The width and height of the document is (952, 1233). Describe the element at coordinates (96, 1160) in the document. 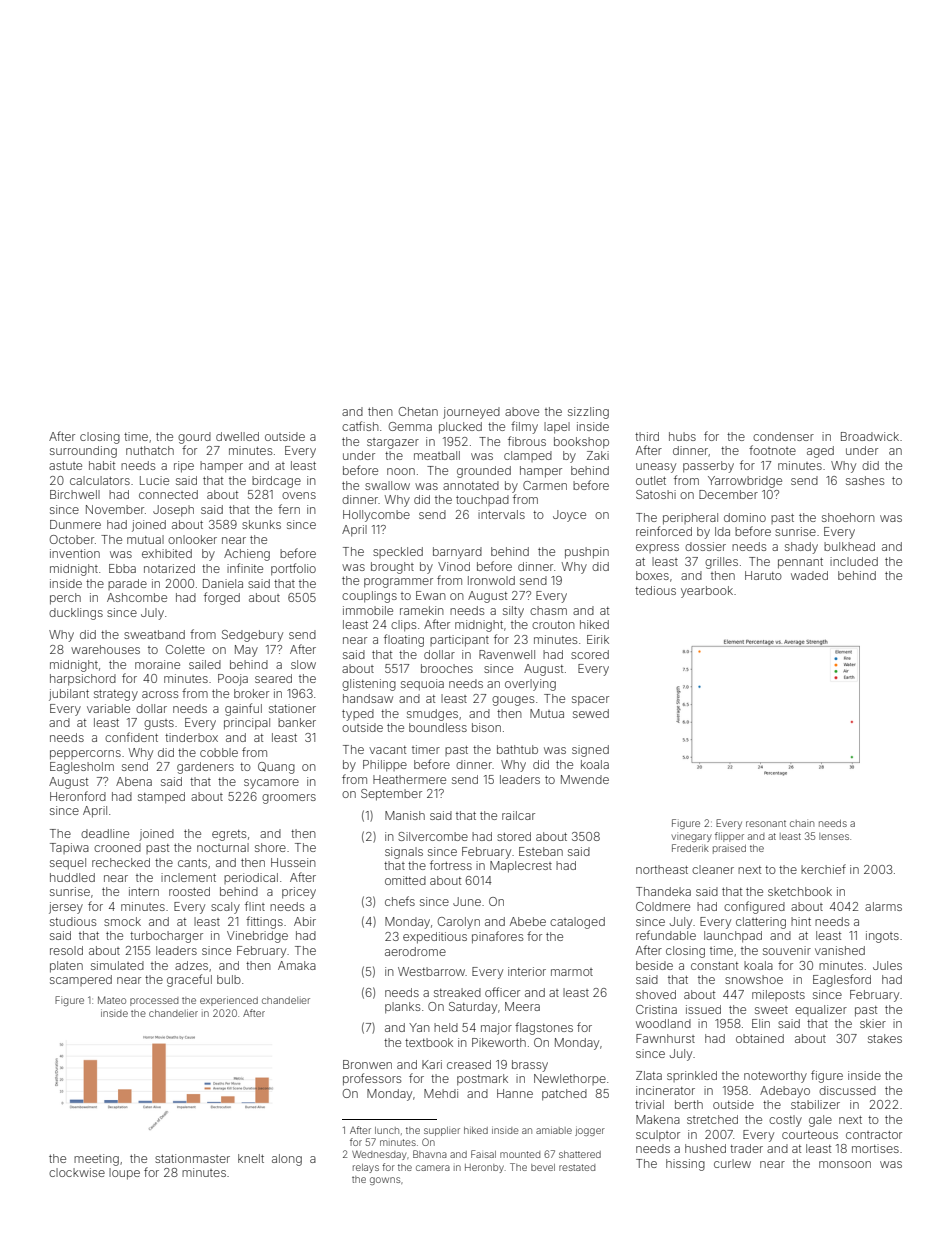

I see `meeting` at that location.
